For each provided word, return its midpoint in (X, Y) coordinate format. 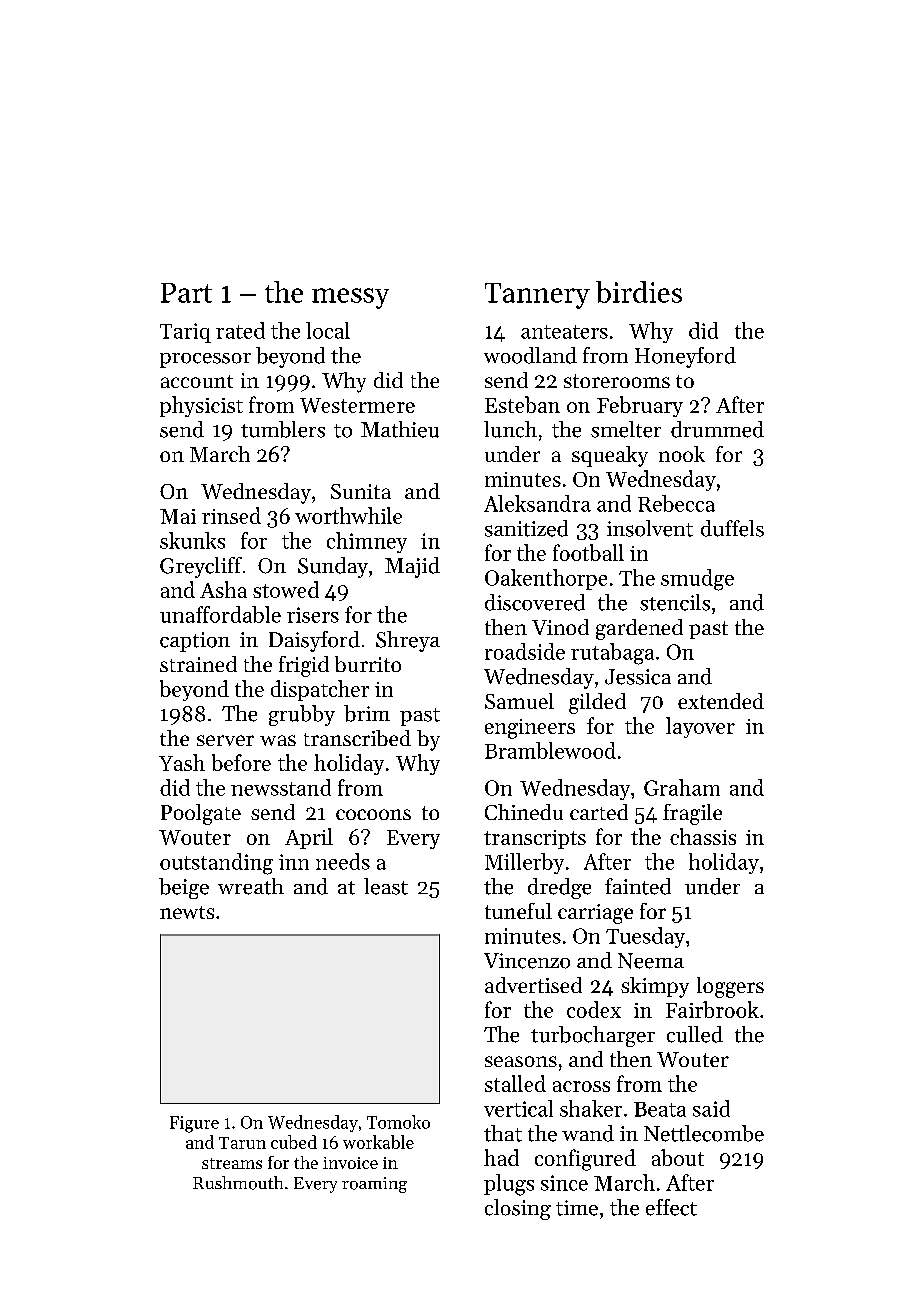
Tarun (242, 1143)
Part (186, 293)
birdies (639, 292)
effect (671, 1207)
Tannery (537, 296)
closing (518, 1209)
